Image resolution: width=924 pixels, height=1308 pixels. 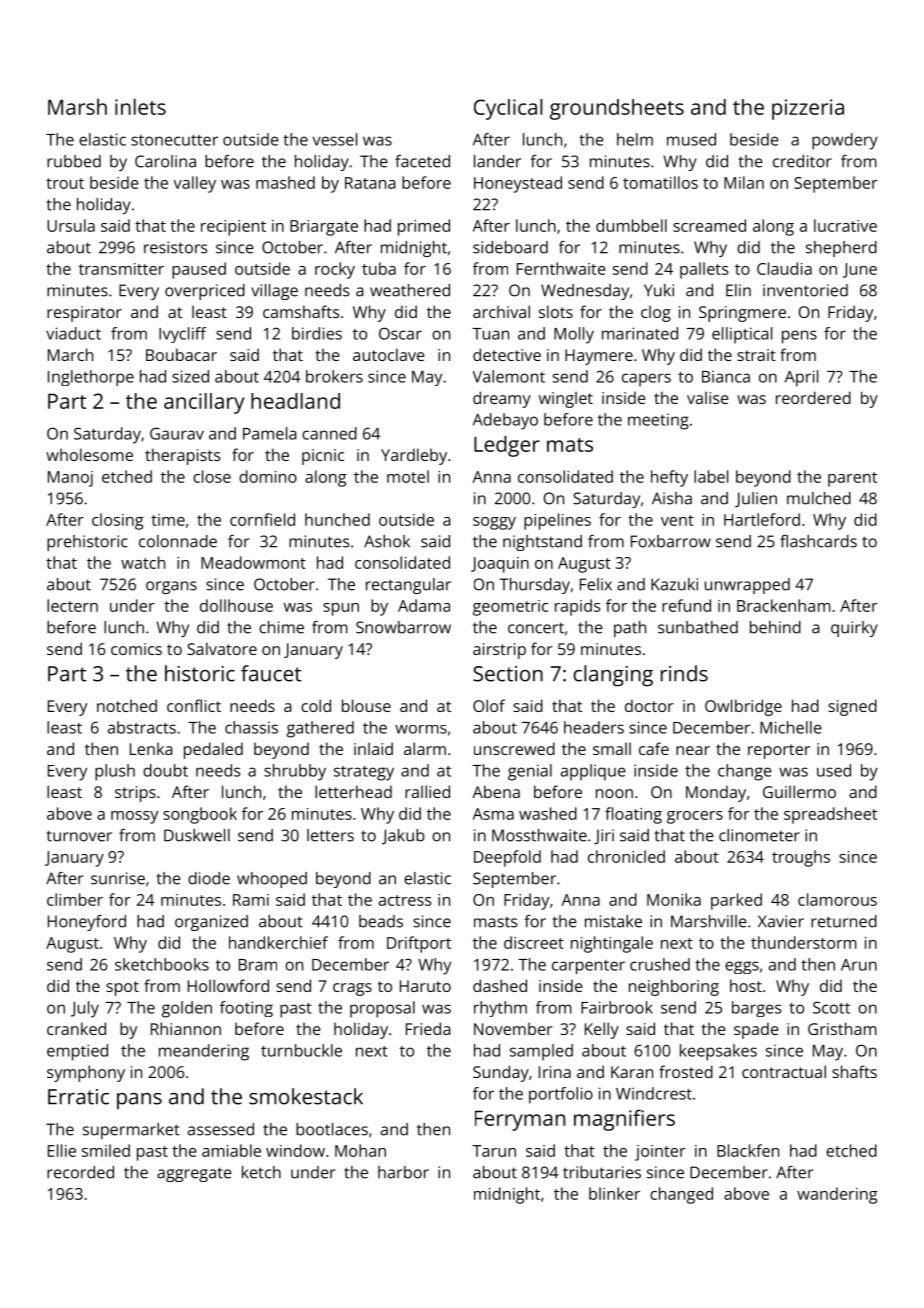 I want to click on reordered, so click(x=813, y=397).
